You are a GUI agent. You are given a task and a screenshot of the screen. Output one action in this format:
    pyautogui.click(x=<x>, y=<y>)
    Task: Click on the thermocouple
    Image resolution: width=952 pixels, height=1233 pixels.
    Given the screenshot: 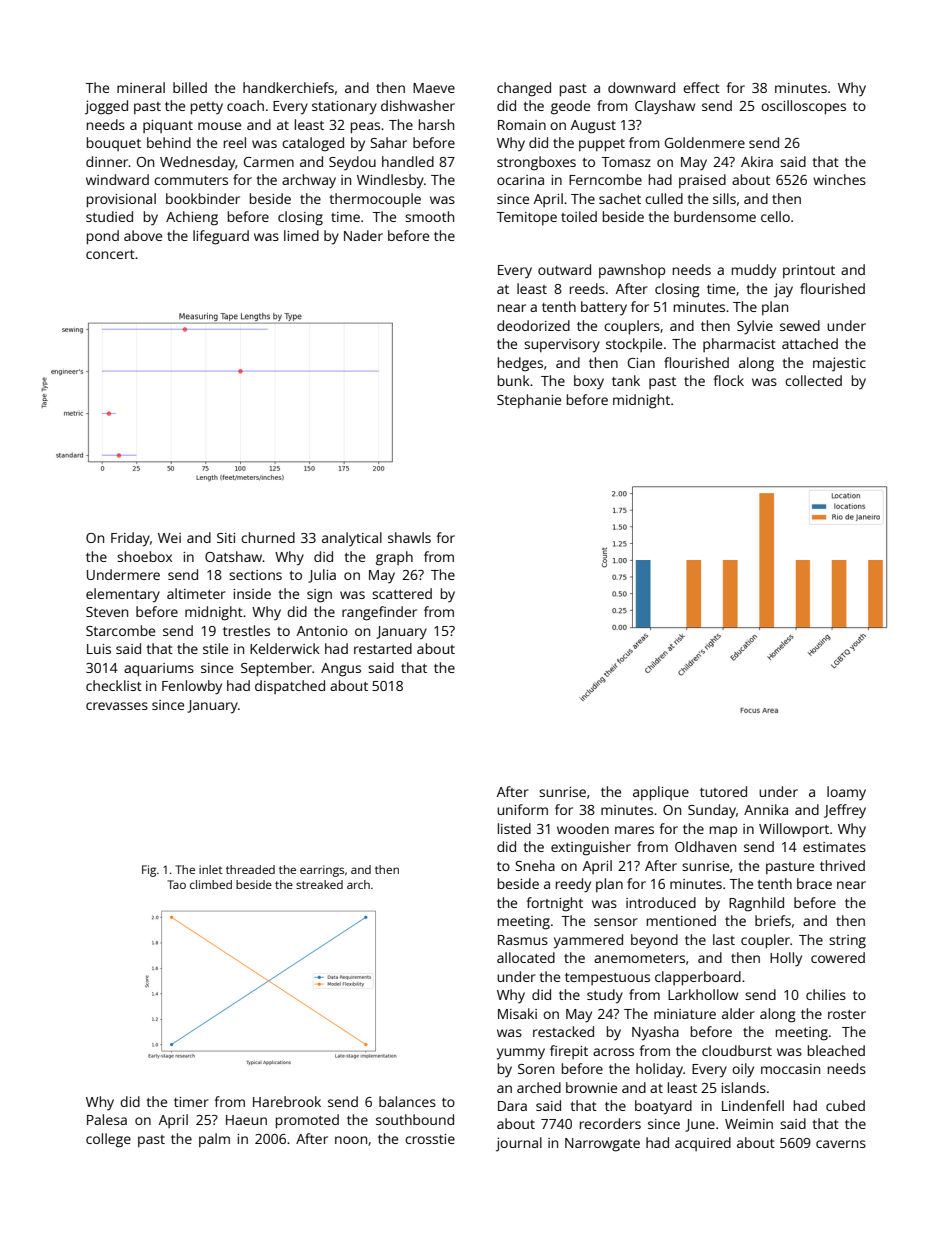 What is the action you would take?
    pyautogui.click(x=375, y=200)
